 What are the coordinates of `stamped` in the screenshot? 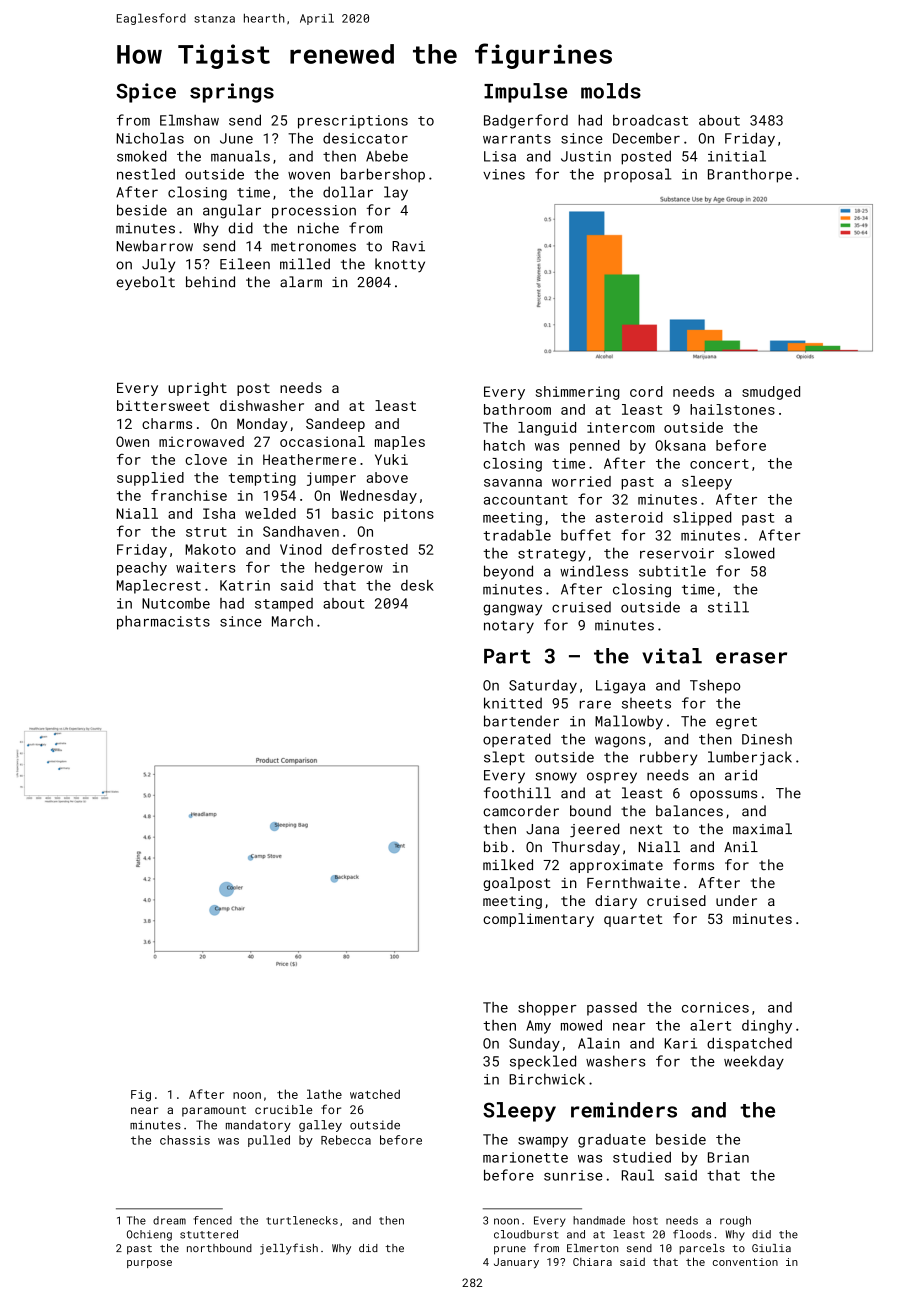 It's located at (284, 605).
